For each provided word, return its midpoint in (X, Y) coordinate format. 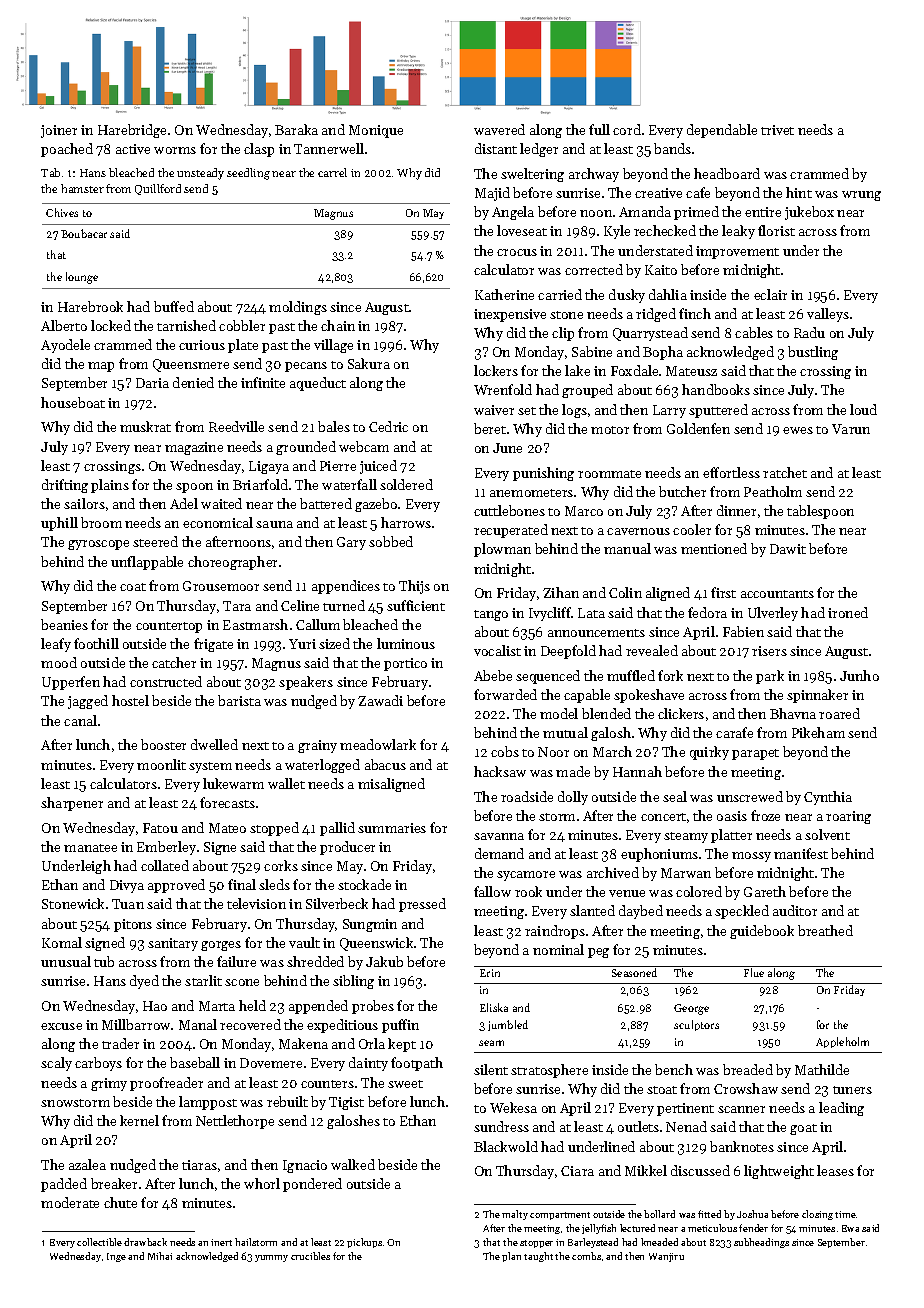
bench (674, 1069)
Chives (62, 212)
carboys (98, 1064)
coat (133, 587)
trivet (777, 130)
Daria (152, 383)
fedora (707, 612)
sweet (405, 1084)
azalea (87, 1164)
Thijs (414, 587)
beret (490, 428)
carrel (332, 172)
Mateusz (691, 371)
